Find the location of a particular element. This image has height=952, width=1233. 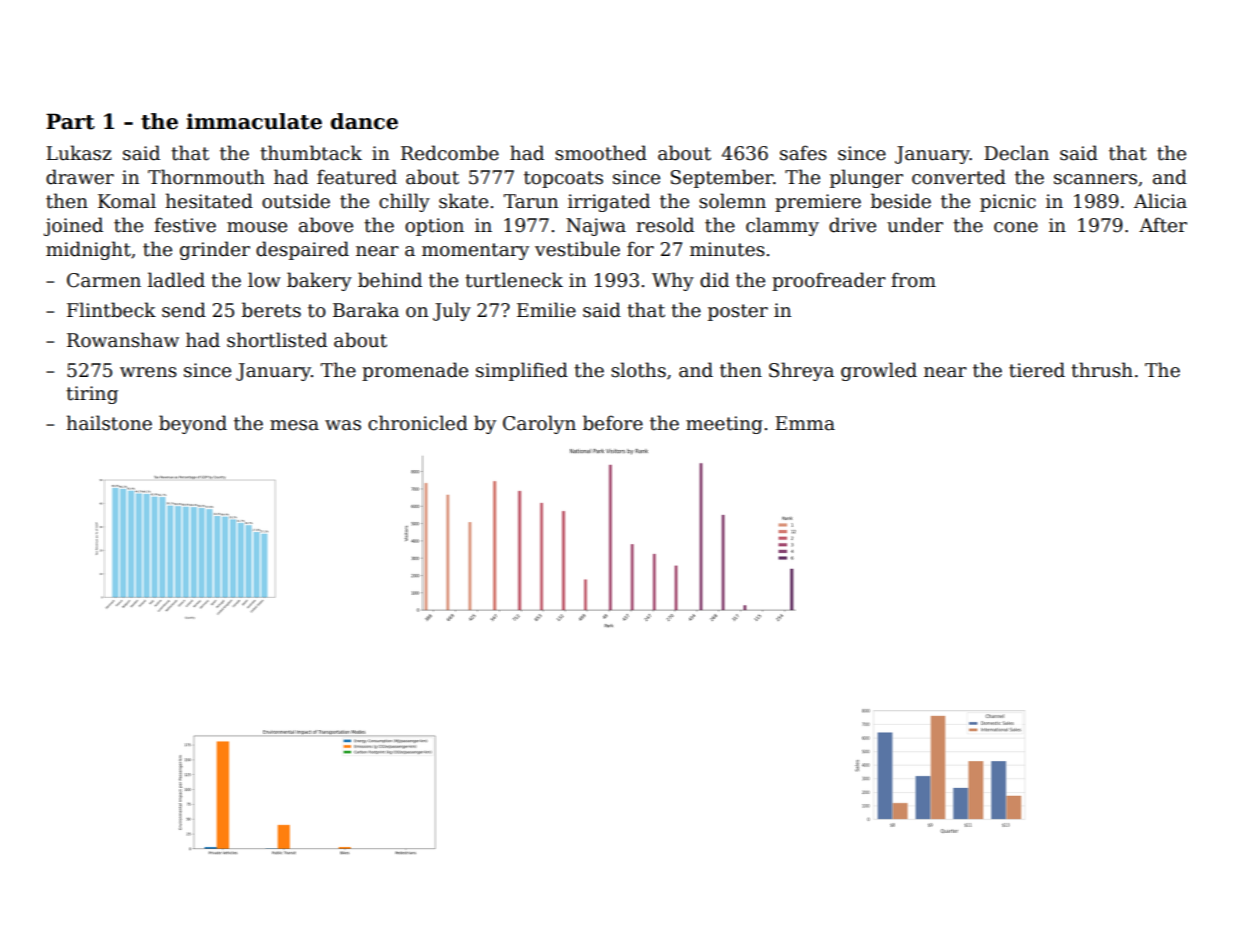

Emma is located at coordinates (805, 423).
